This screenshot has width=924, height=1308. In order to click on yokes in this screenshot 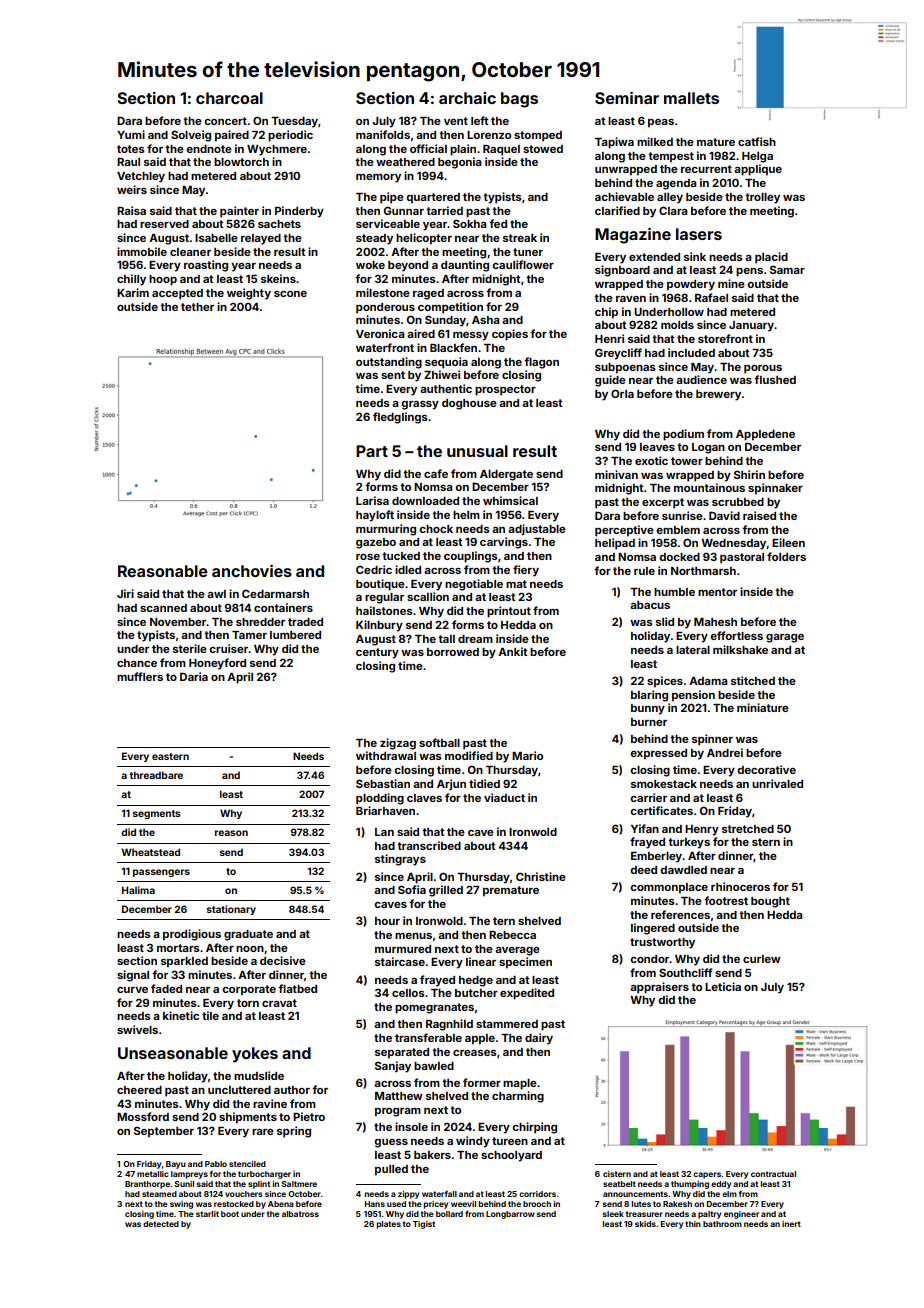, I will do `click(255, 1055)`.
